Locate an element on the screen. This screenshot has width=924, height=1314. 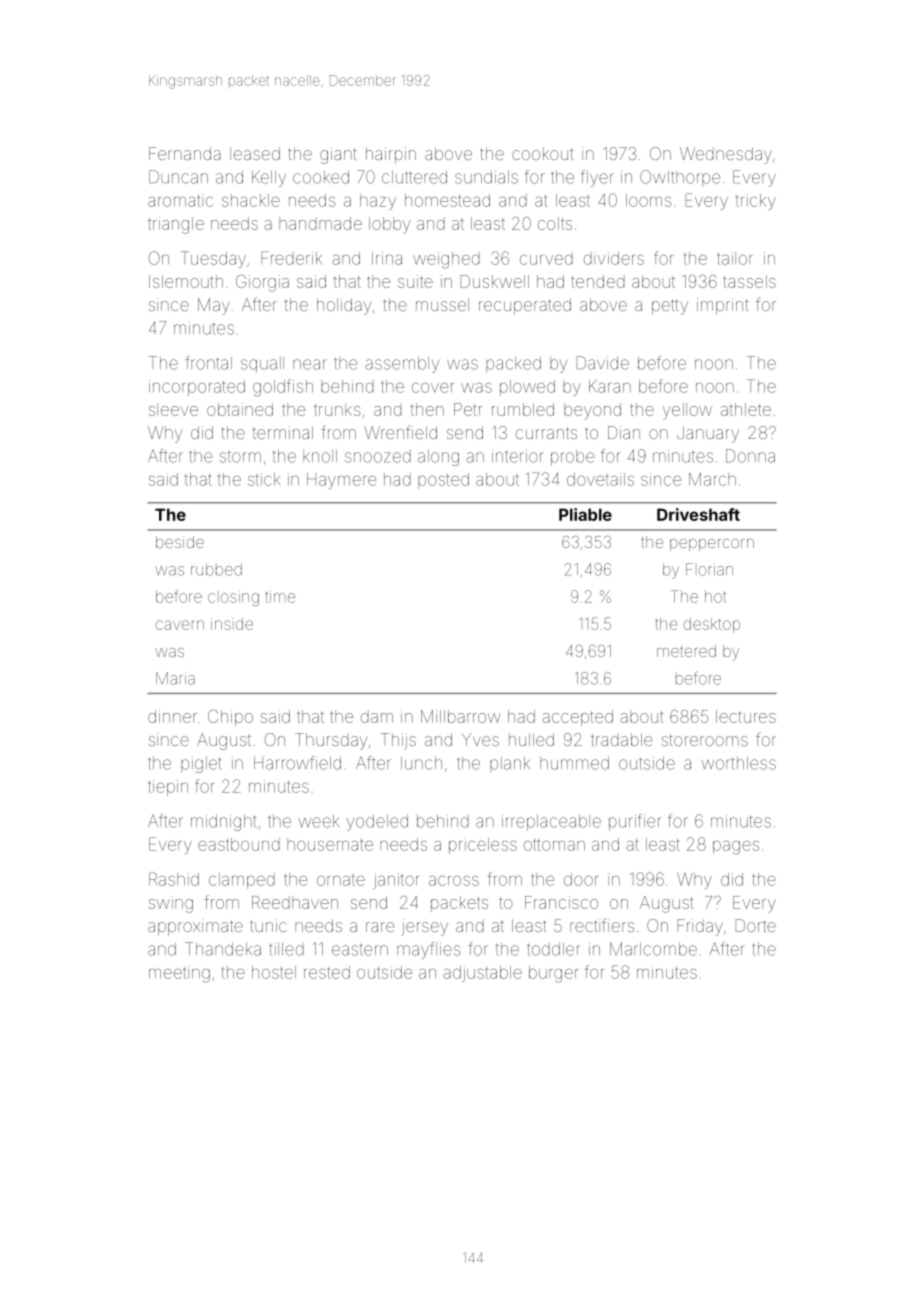
obtained is located at coordinates (240, 409).
